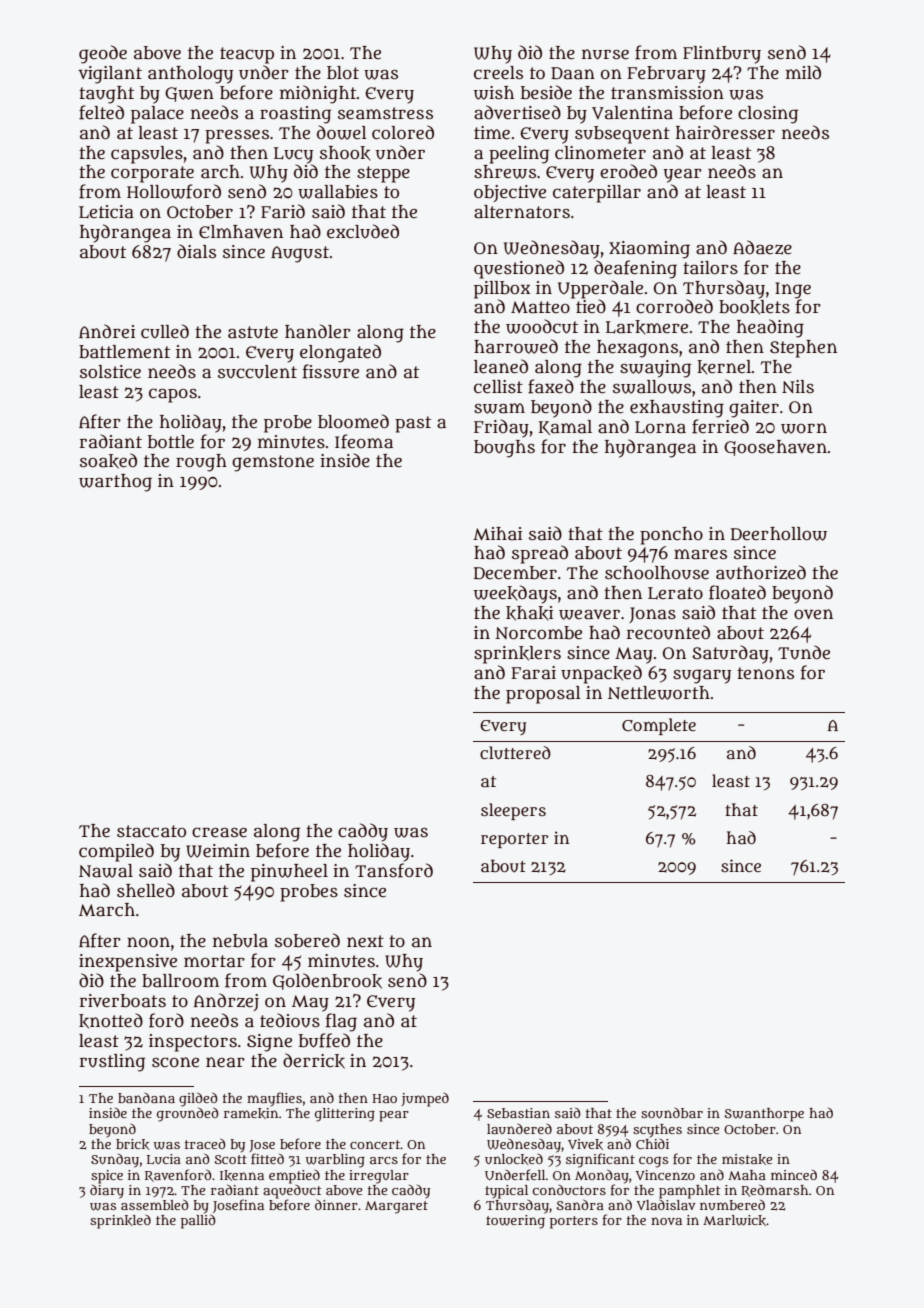  Describe the element at coordinates (720, 426) in the document. I see `ferried` at that location.
